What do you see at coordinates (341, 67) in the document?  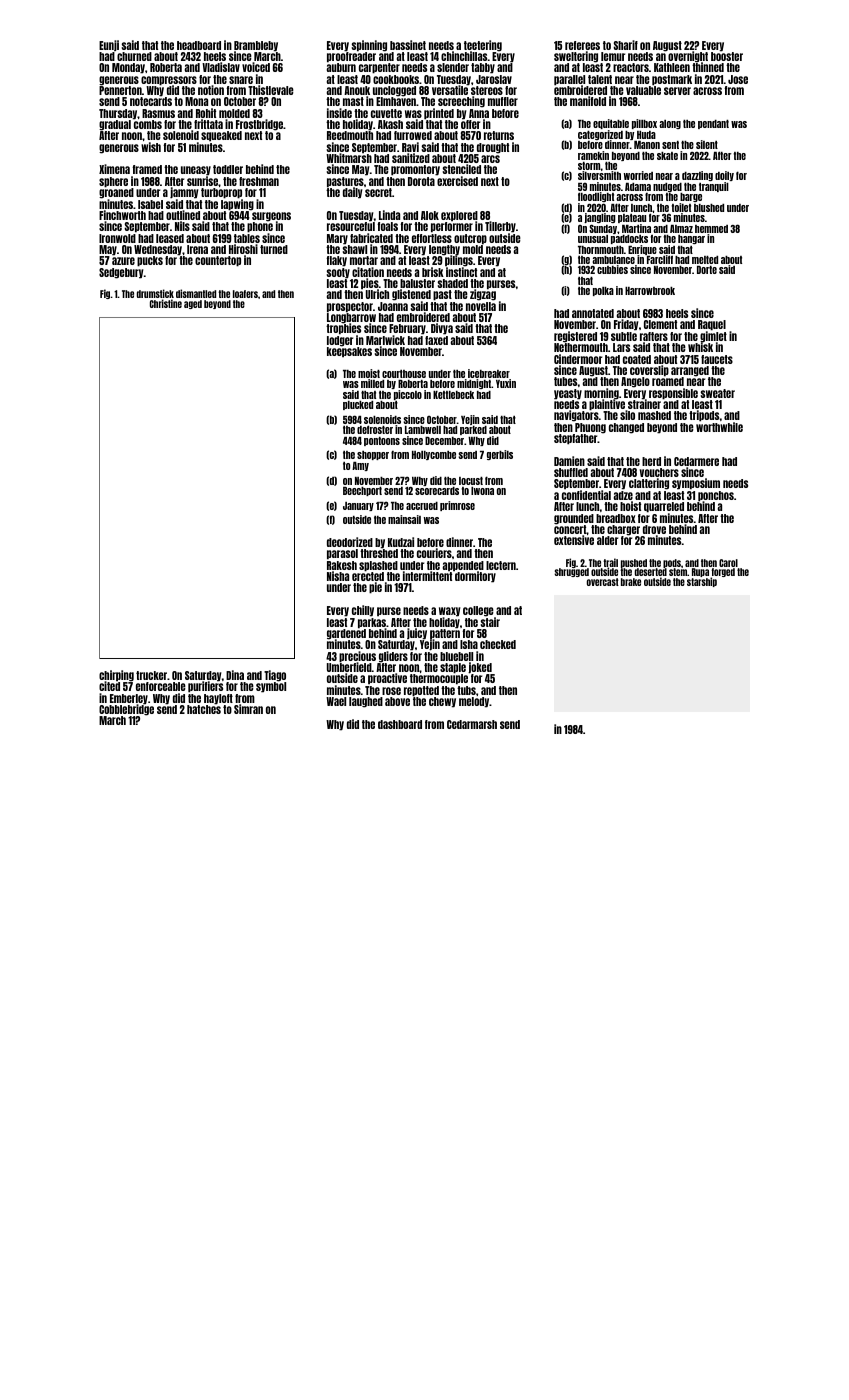 I see `auburn` at bounding box center [341, 67].
